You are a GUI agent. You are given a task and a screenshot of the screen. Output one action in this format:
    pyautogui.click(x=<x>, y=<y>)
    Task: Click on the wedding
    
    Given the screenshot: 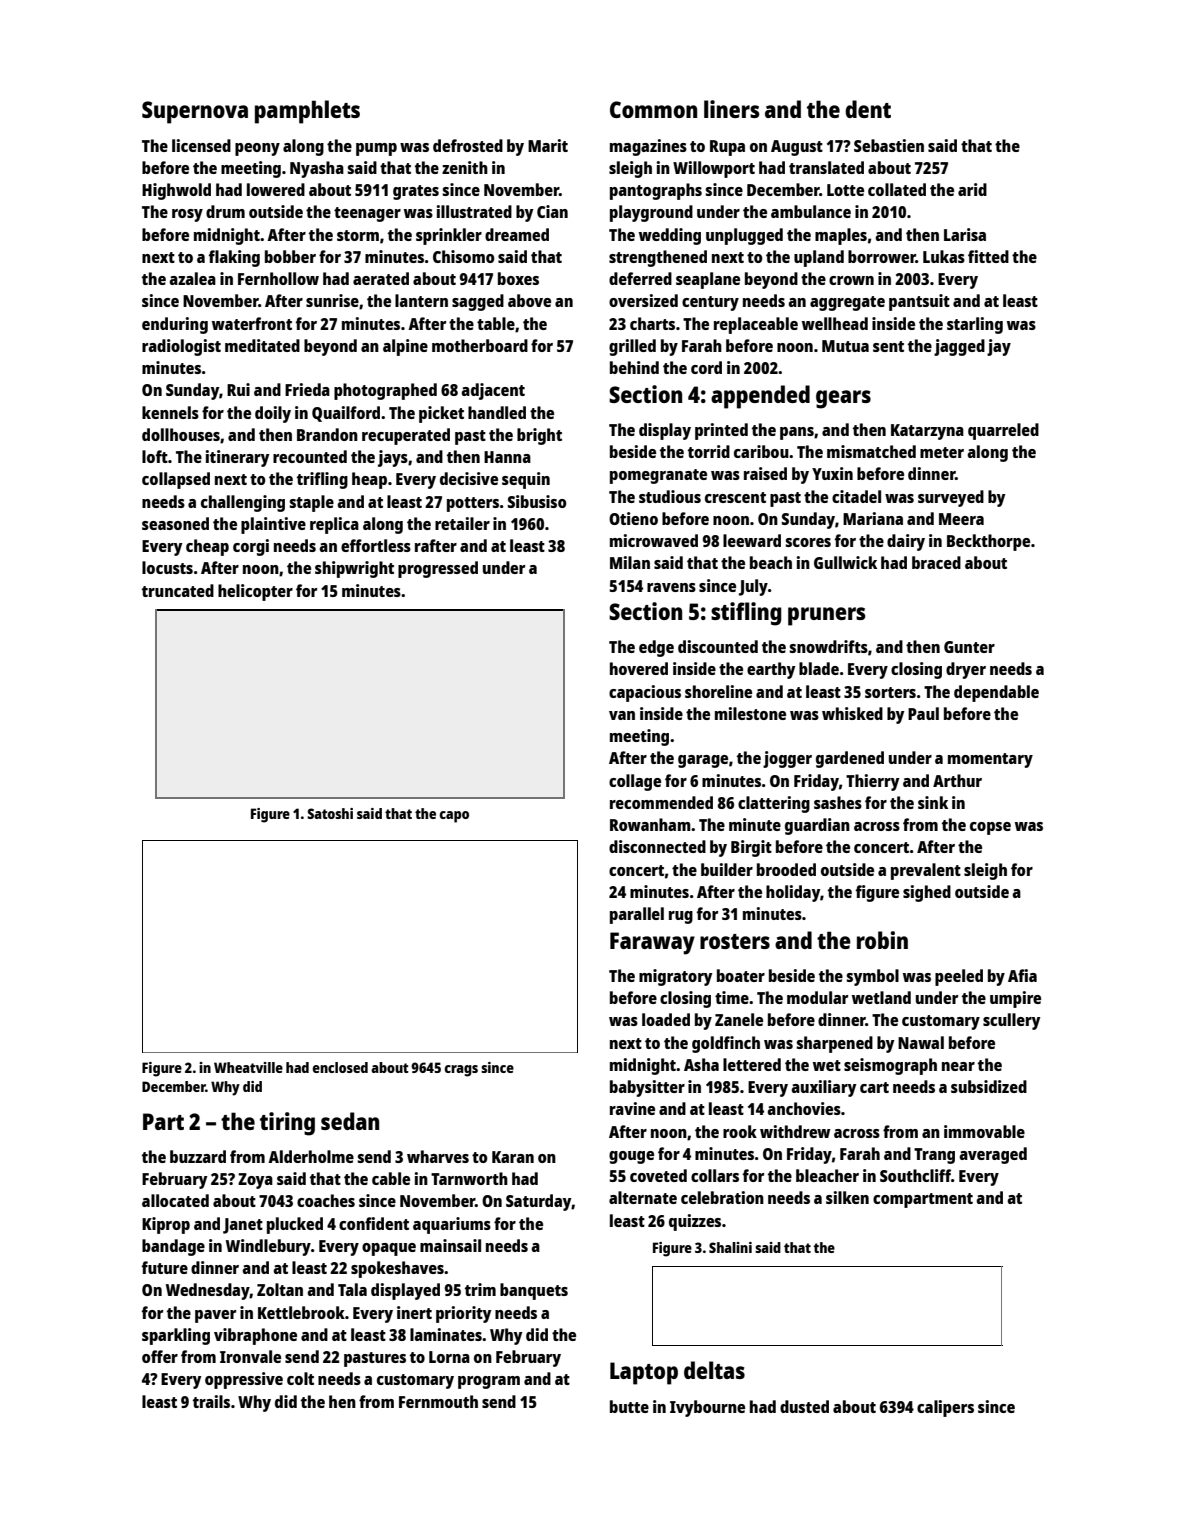 What is the action you would take?
    pyautogui.click(x=670, y=236)
